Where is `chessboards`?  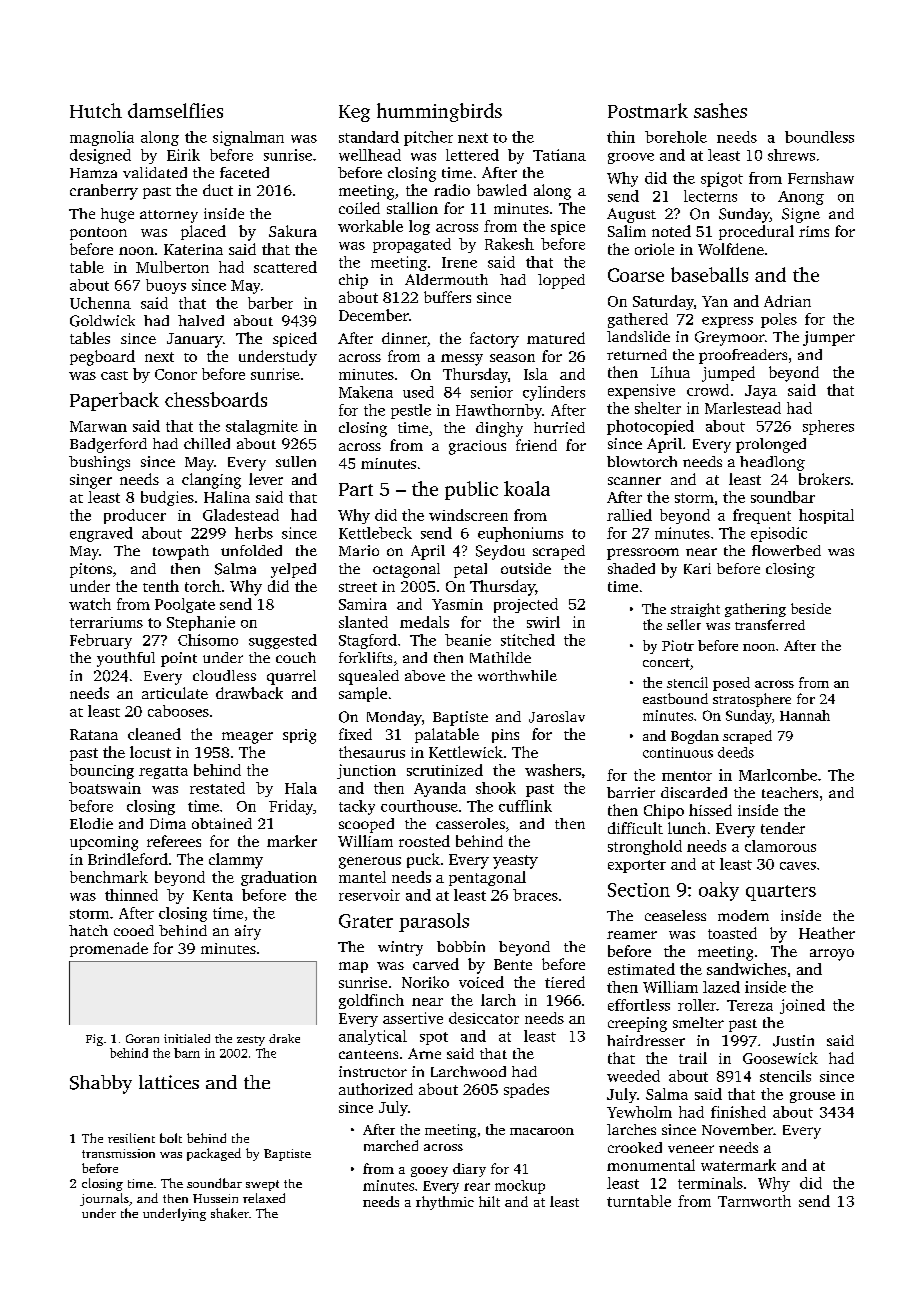
chessboards is located at coordinates (216, 399).
